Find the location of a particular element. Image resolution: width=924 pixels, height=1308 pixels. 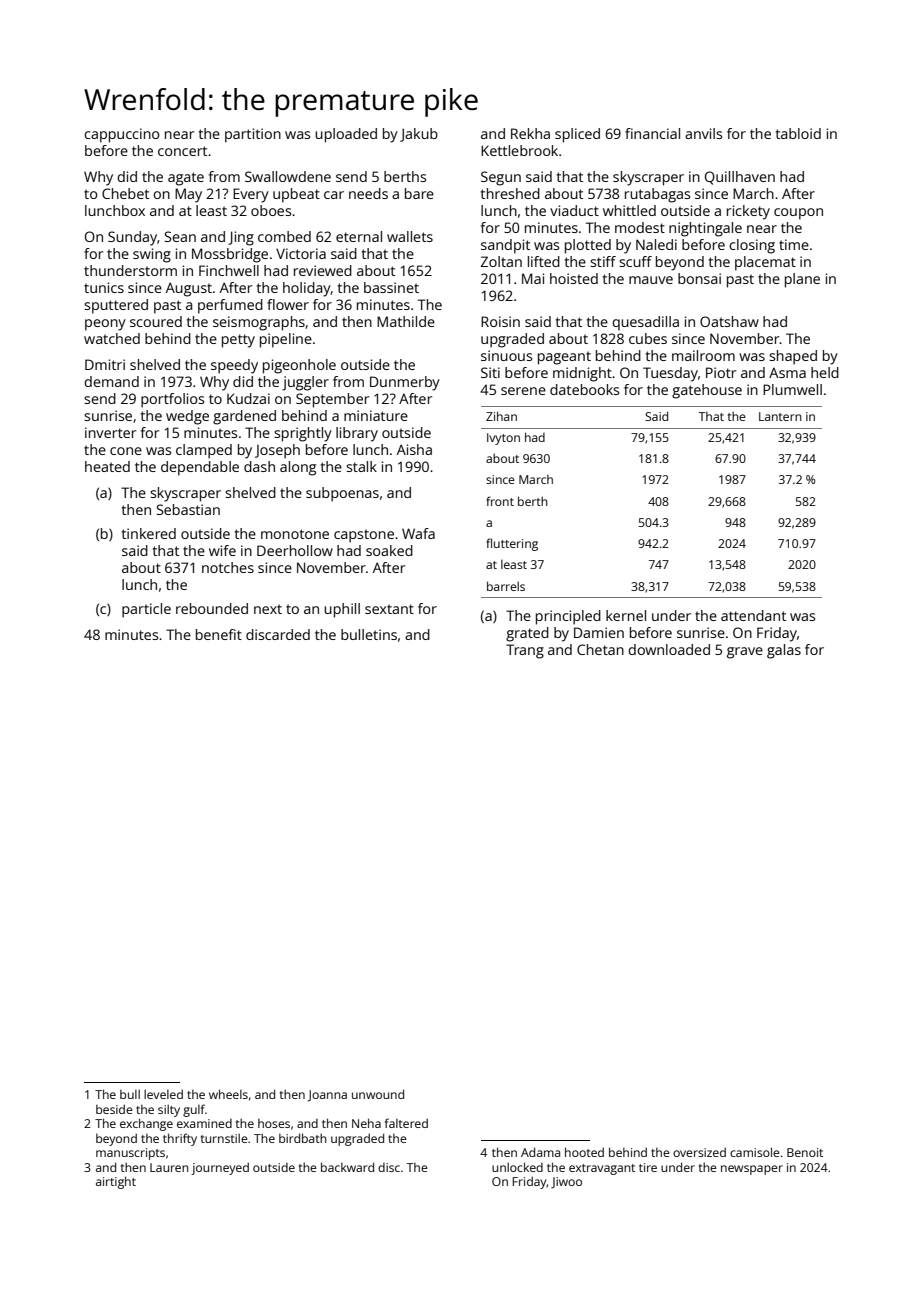

benefit is located at coordinates (219, 634).
